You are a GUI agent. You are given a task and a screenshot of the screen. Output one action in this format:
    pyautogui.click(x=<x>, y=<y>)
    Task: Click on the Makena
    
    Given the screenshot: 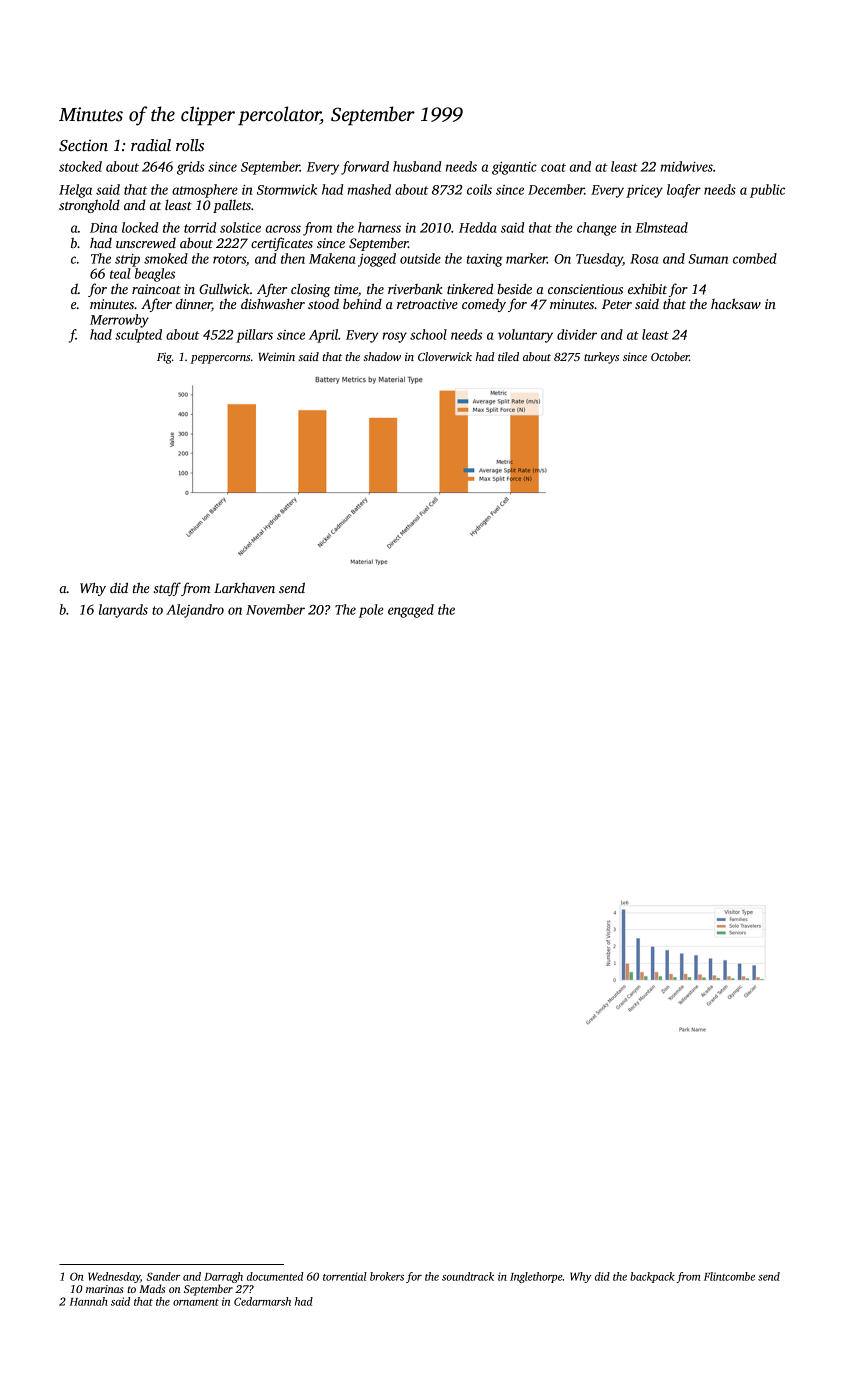 What is the action you would take?
    pyautogui.click(x=332, y=258)
